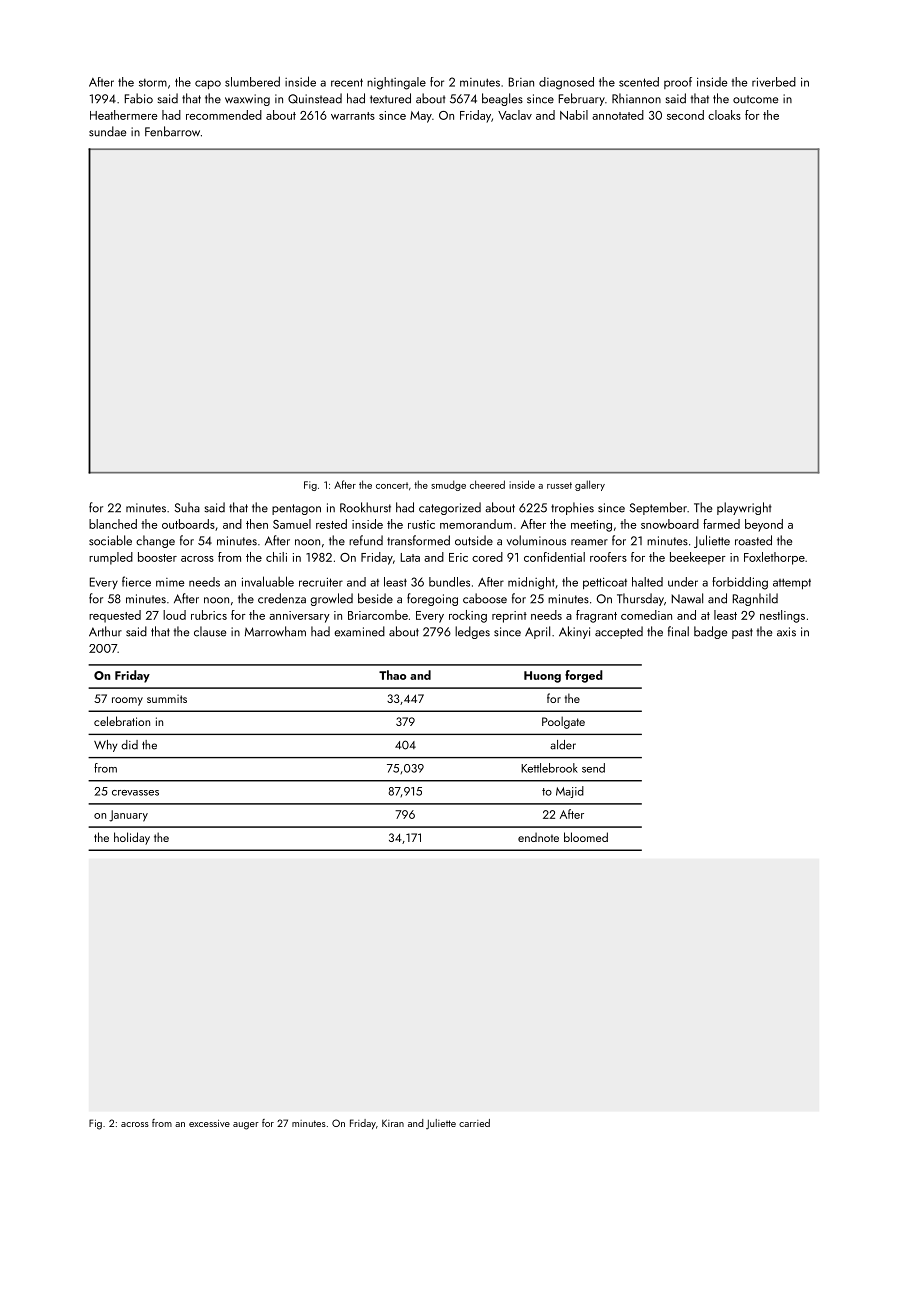 The image size is (908, 1316). What do you see at coordinates (742, 633) in the screenshot?
I see `past` at bounding box center [742, 633].
